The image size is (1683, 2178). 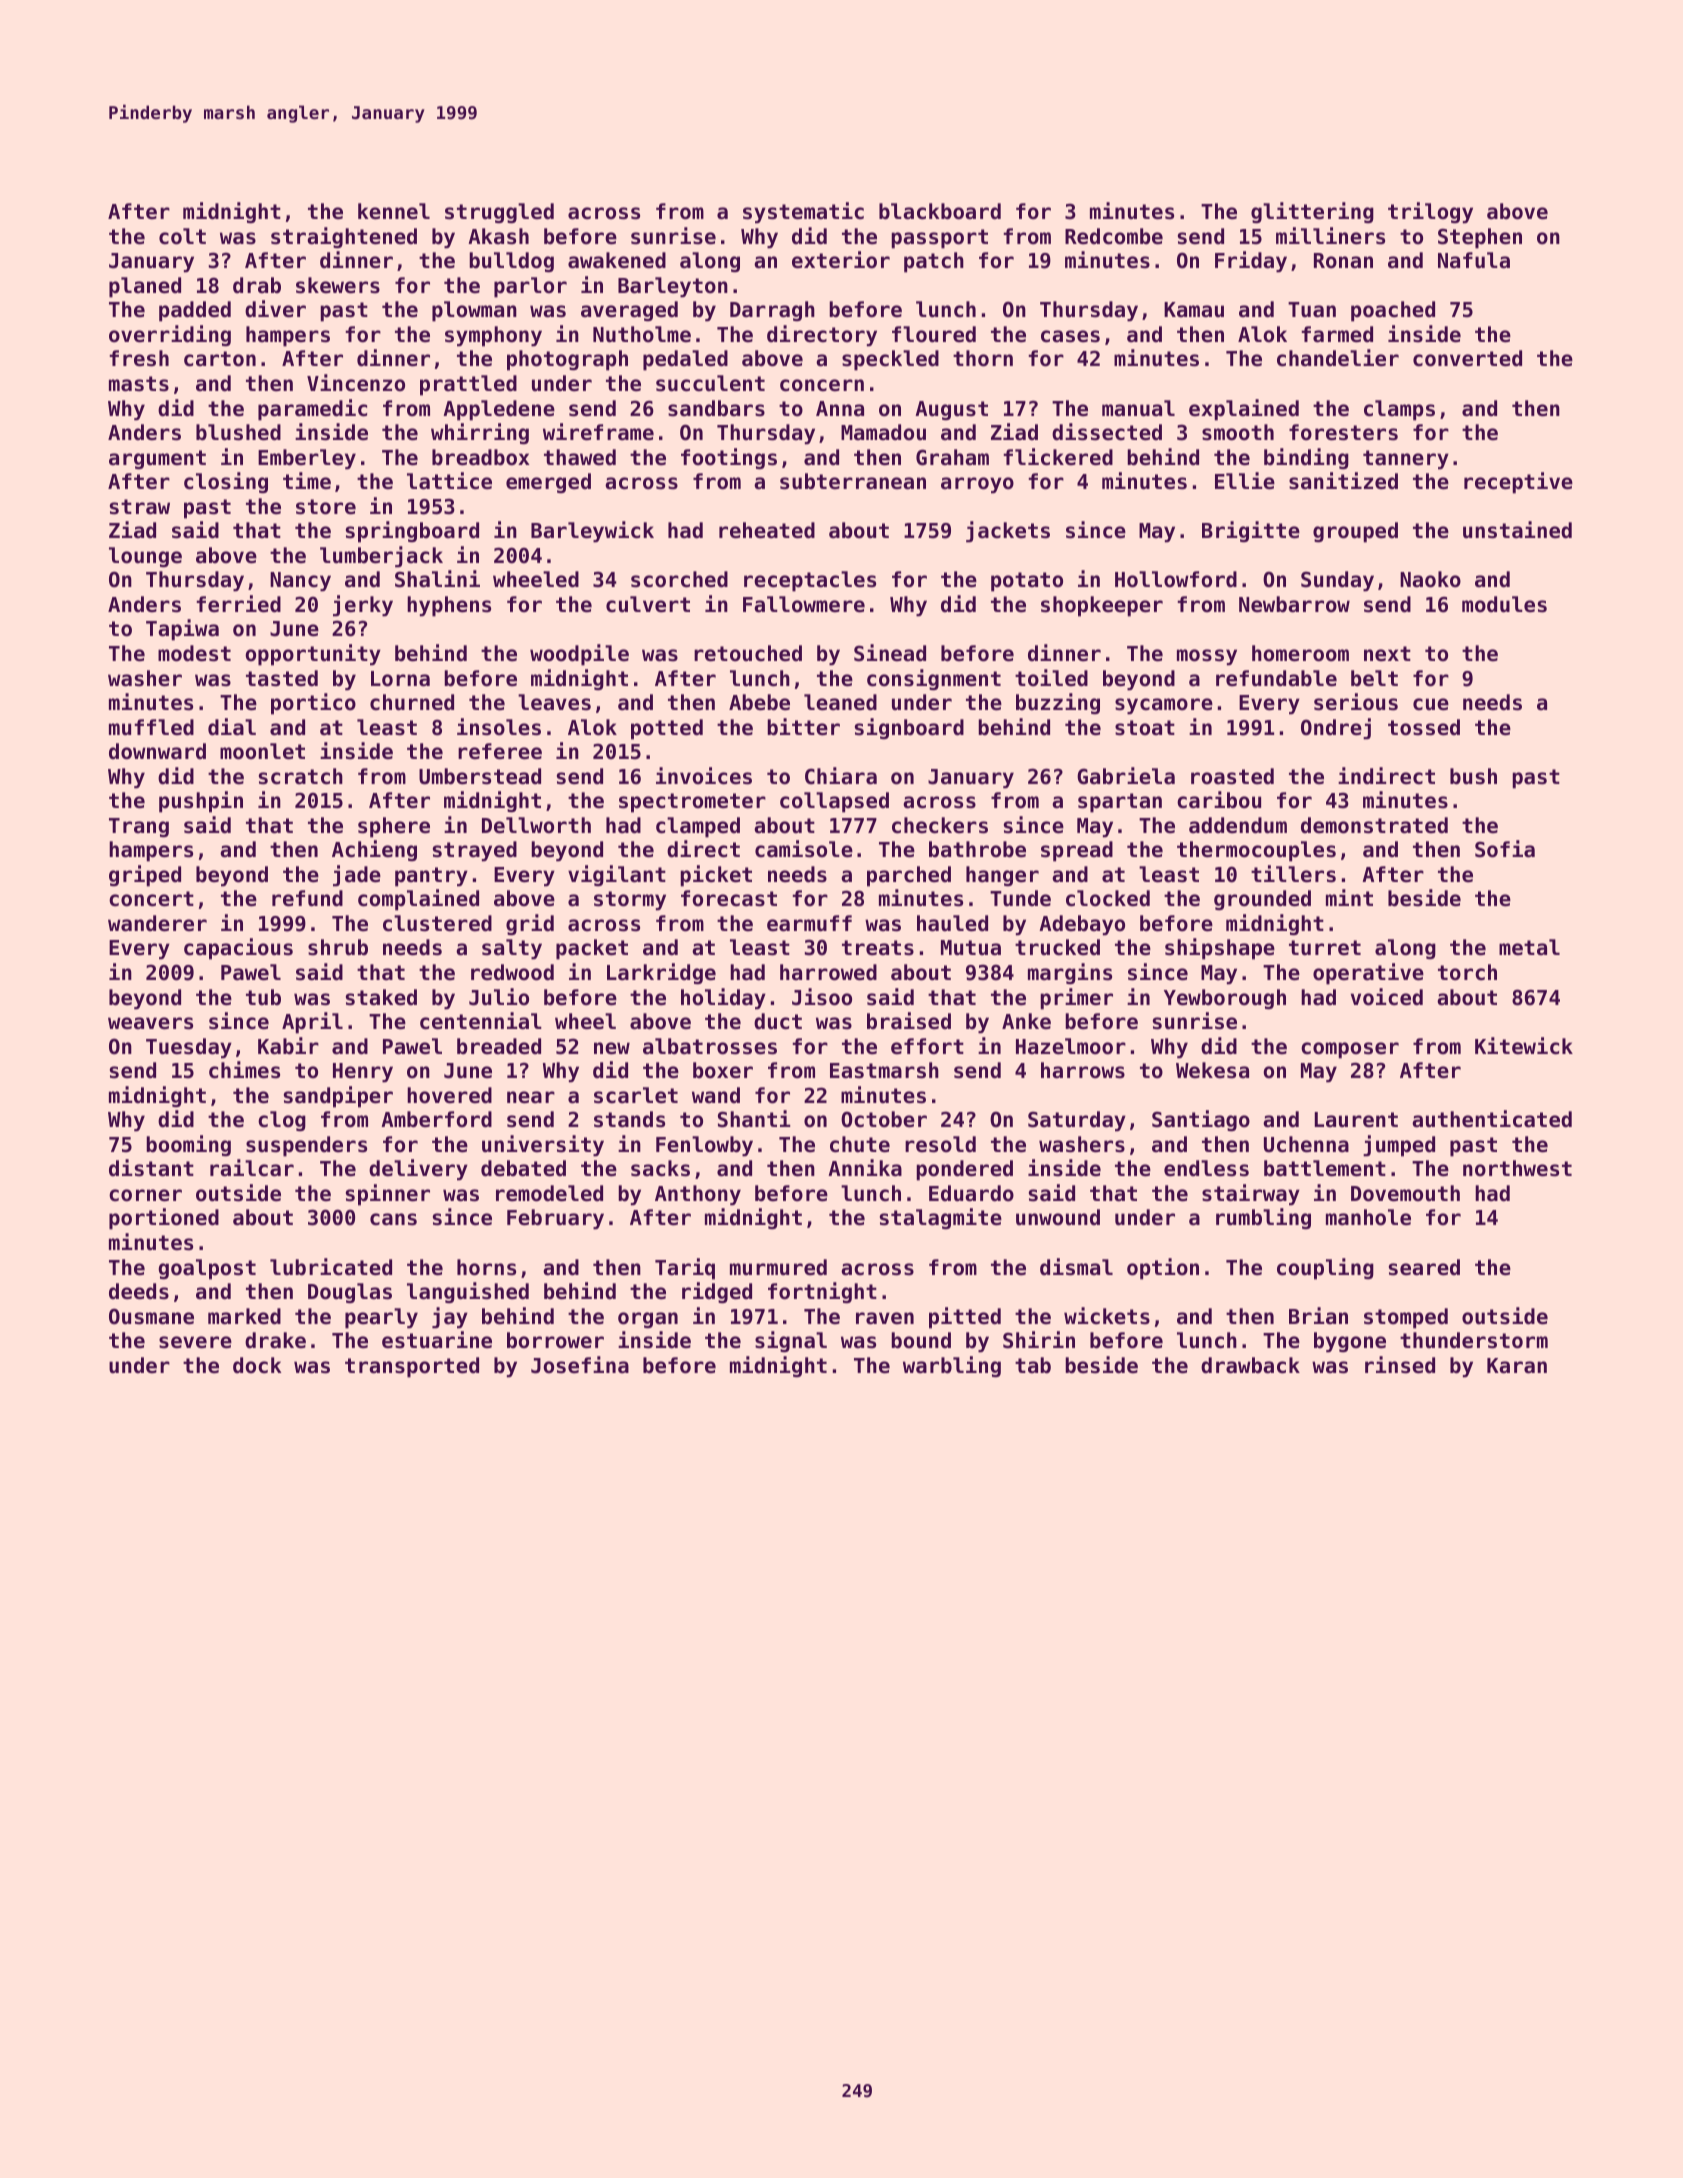 What do you see at coordinates (157, 751) in the page?
I see `downward` at bounding box center [157, 751].
